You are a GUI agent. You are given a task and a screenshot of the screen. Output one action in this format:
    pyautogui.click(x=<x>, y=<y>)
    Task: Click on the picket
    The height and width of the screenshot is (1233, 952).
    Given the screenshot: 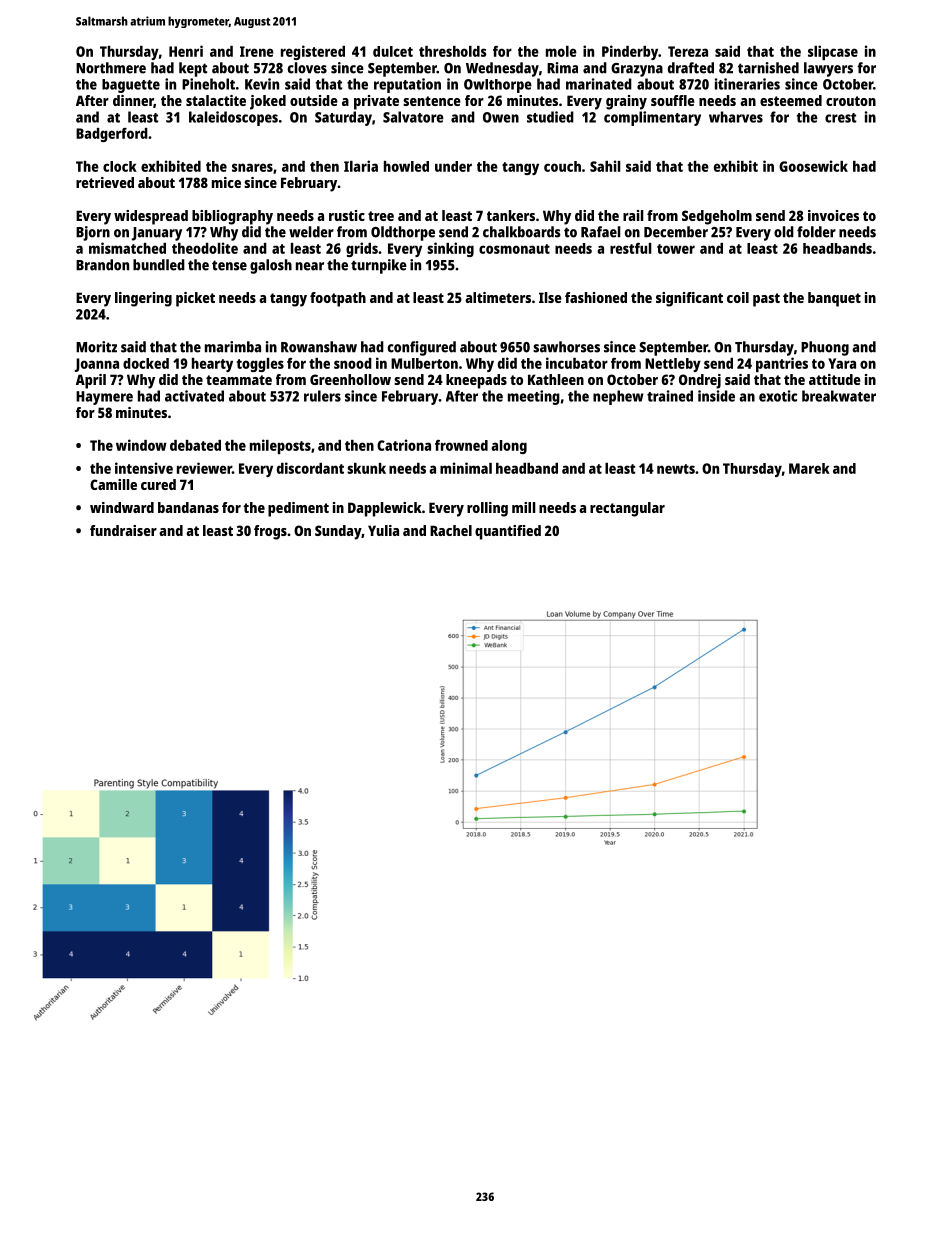 What is the action you would take?
    pyautogui.click(x=195, y=299)
